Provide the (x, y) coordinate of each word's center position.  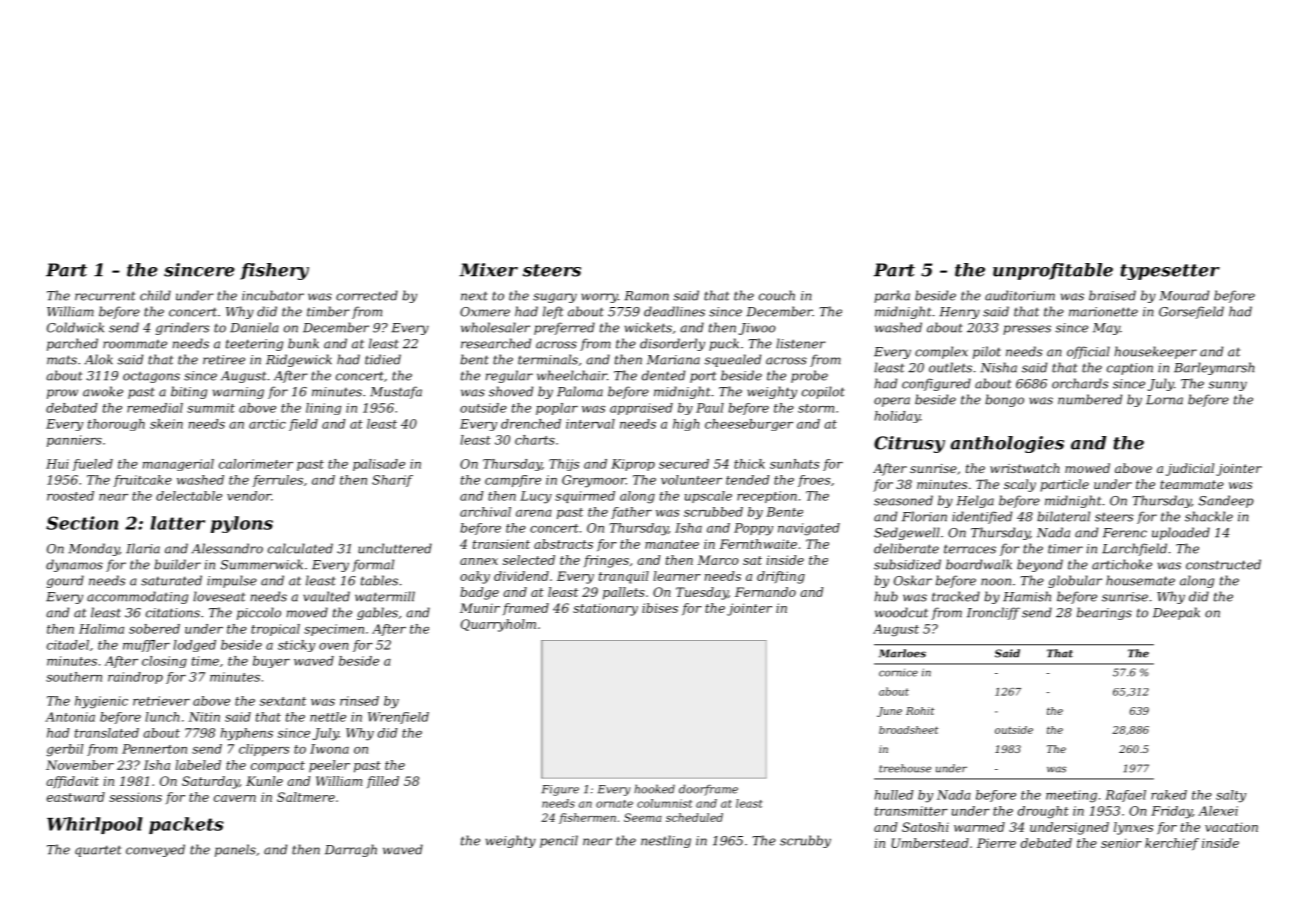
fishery (274, 271)
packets (186, 825)
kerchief (1172, 844)
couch (777, 295)
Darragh (351, 850)
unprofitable (1053, 271)
